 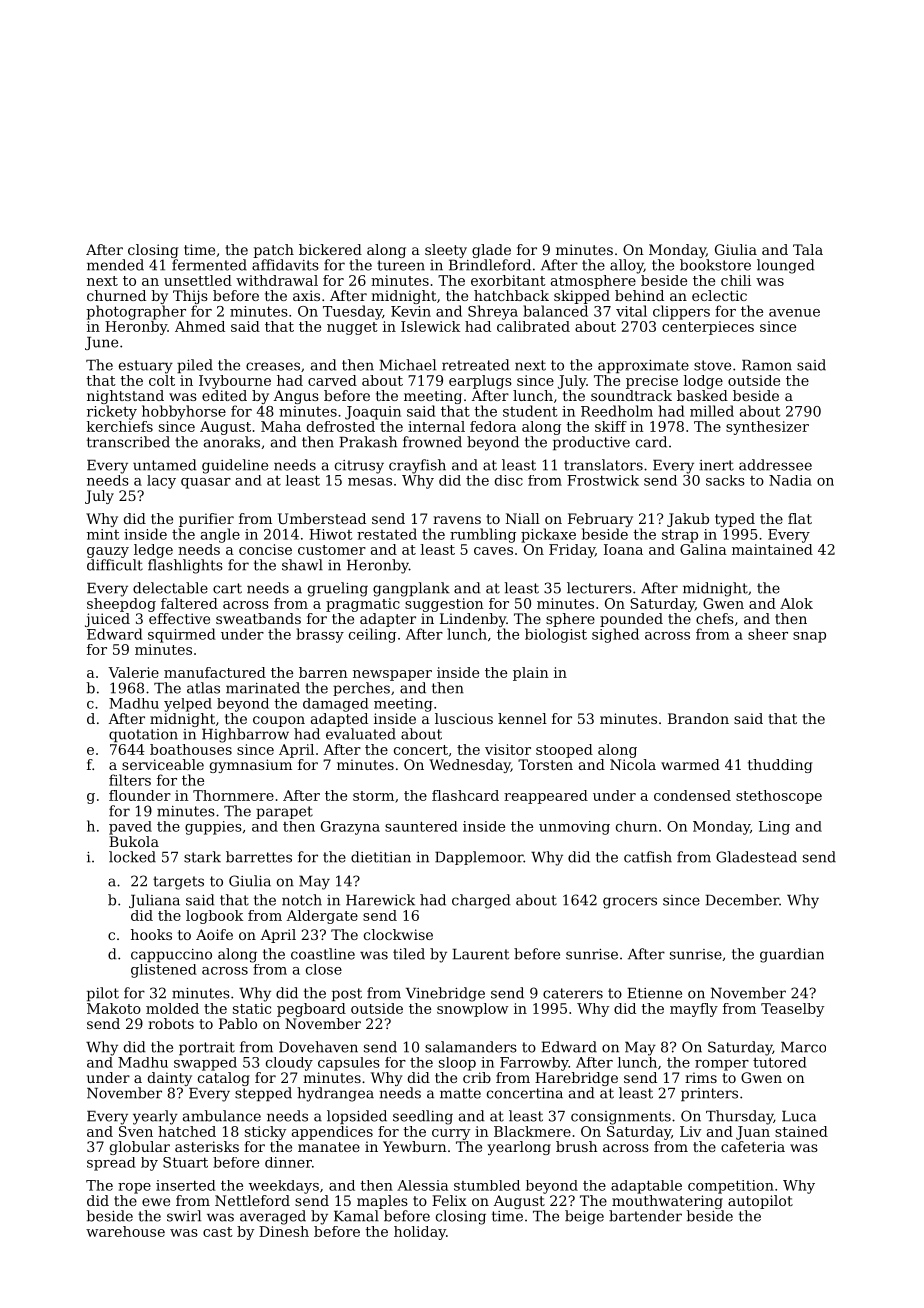 I want to click on axis, so click(x=306, y=295).
